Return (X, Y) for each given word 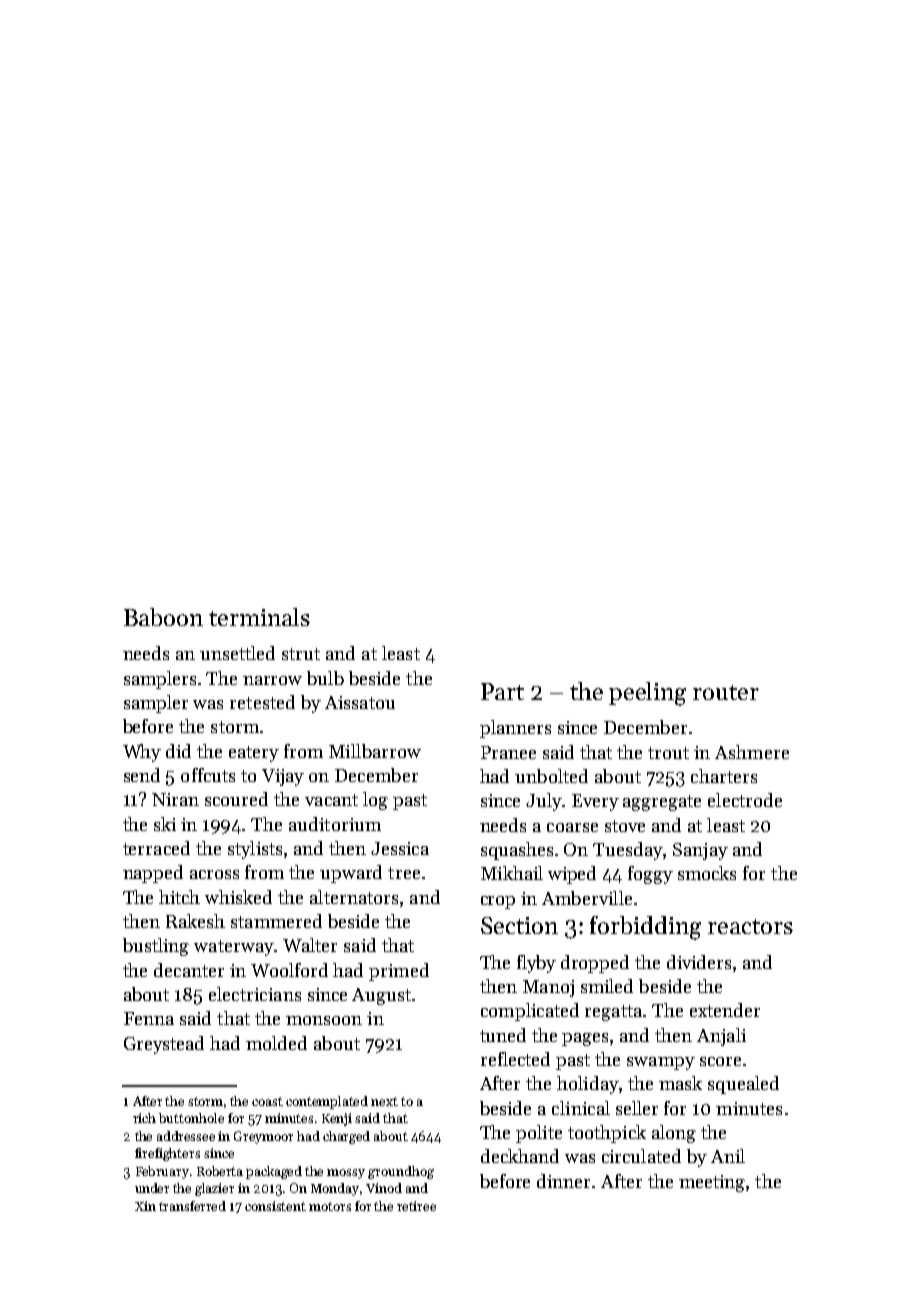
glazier (214, 1189)
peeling (647, 694)
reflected (515, 1059)
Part (502, 691)
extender (725, 1010)
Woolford (289, 970)
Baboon (163, 617)
